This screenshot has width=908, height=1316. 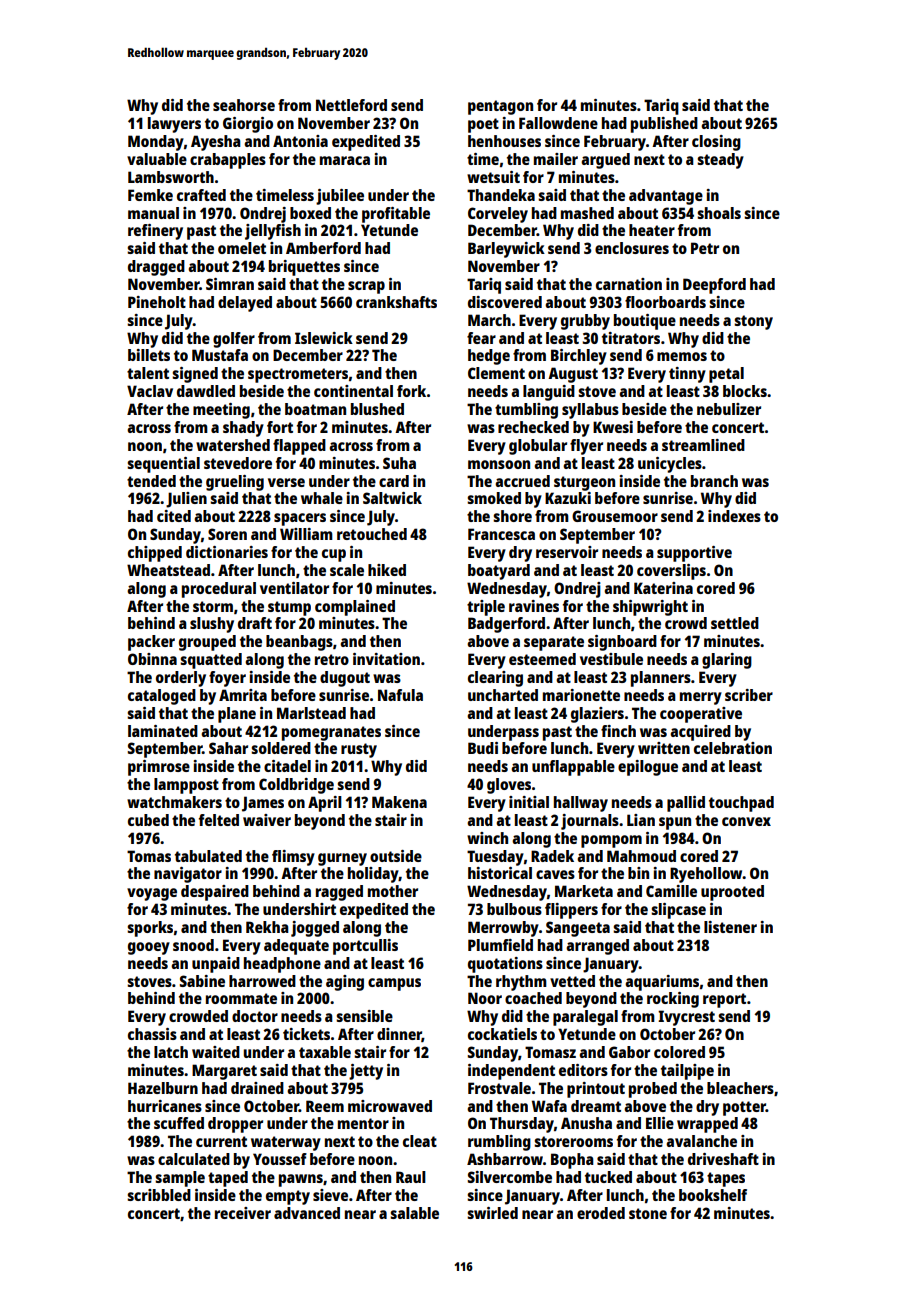 What do you see at coordinates (641, 856) in the screenshot?
I see `Mahmoud` at bounding box center [641, 856].
